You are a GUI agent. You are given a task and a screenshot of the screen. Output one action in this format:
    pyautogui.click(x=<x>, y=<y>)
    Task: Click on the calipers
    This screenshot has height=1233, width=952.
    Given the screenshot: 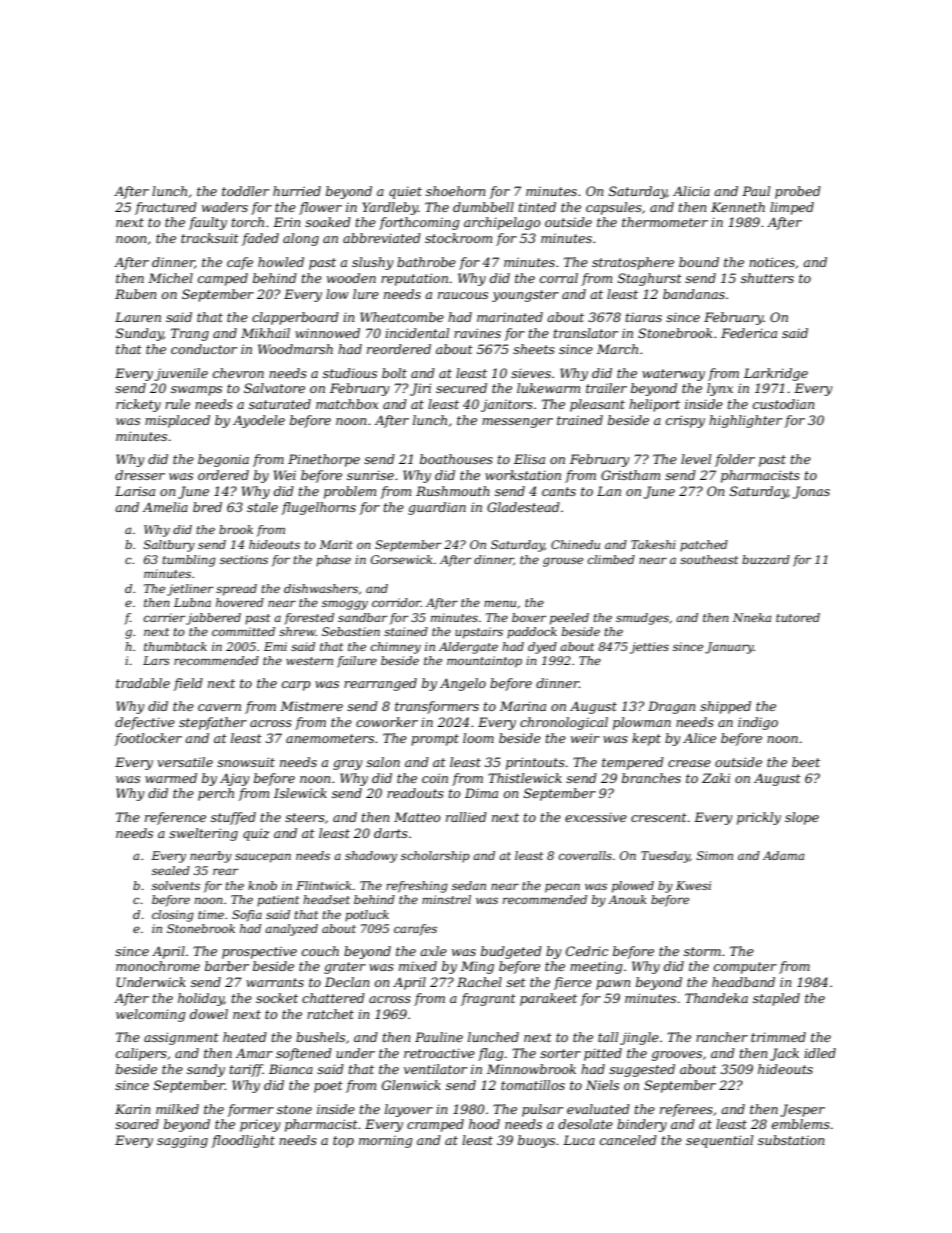 What is the action you would take?
    pyautogui.click(x=141, y=1054)
